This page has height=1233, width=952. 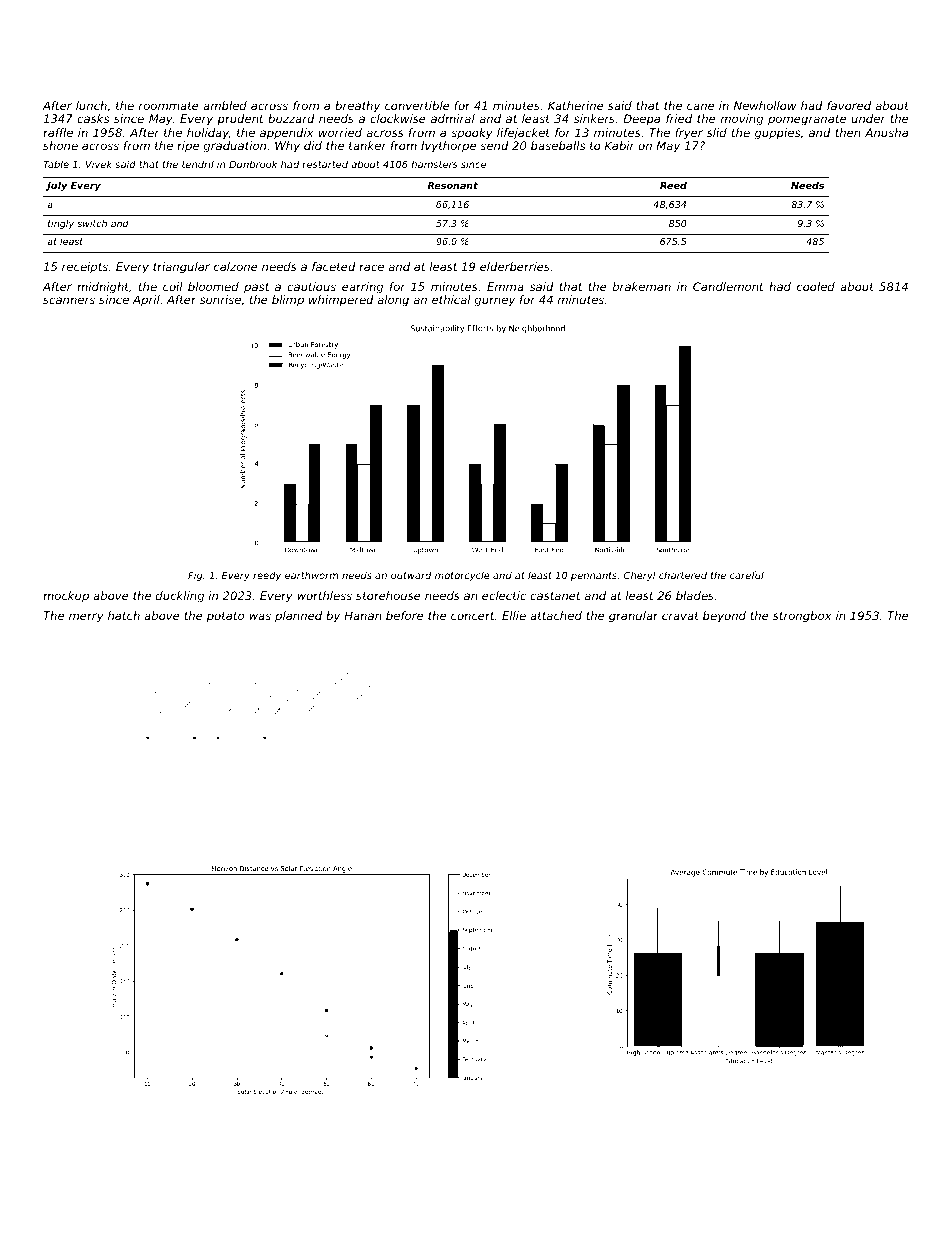 I want to click on Katherine, so click(x=576, y=105).
